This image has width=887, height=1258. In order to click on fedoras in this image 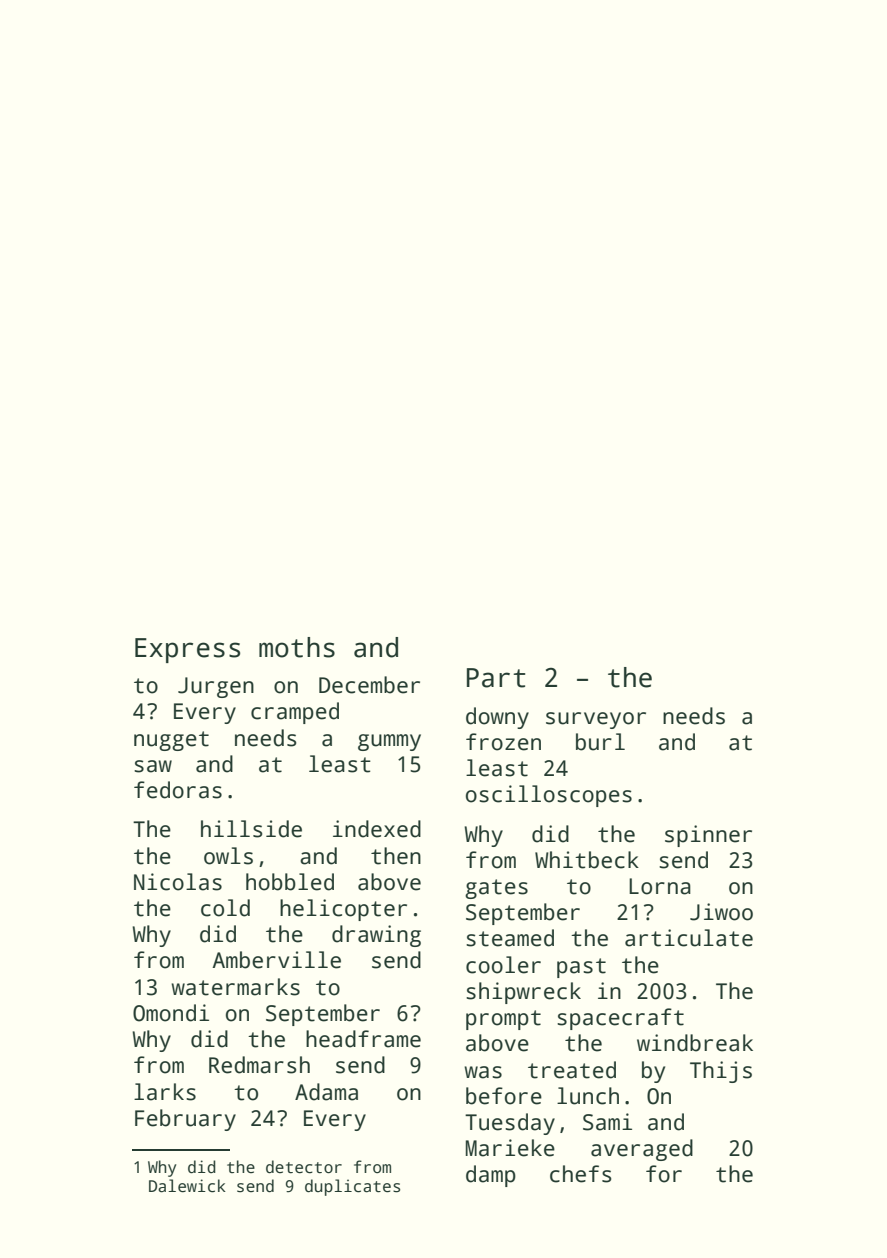, I will do `click(178, 790)`.
